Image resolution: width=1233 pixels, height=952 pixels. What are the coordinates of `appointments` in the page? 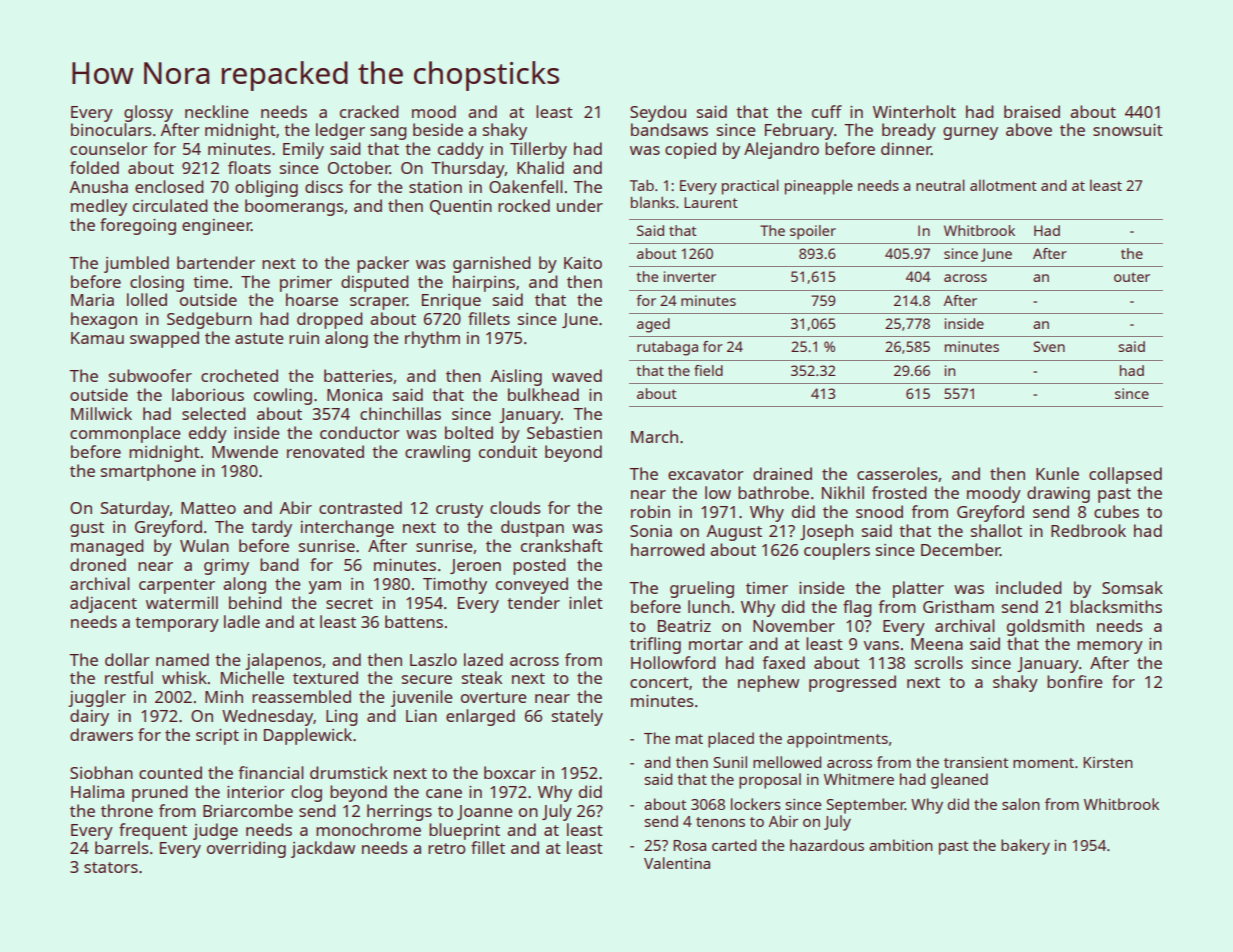 It's located at (837, 740).
